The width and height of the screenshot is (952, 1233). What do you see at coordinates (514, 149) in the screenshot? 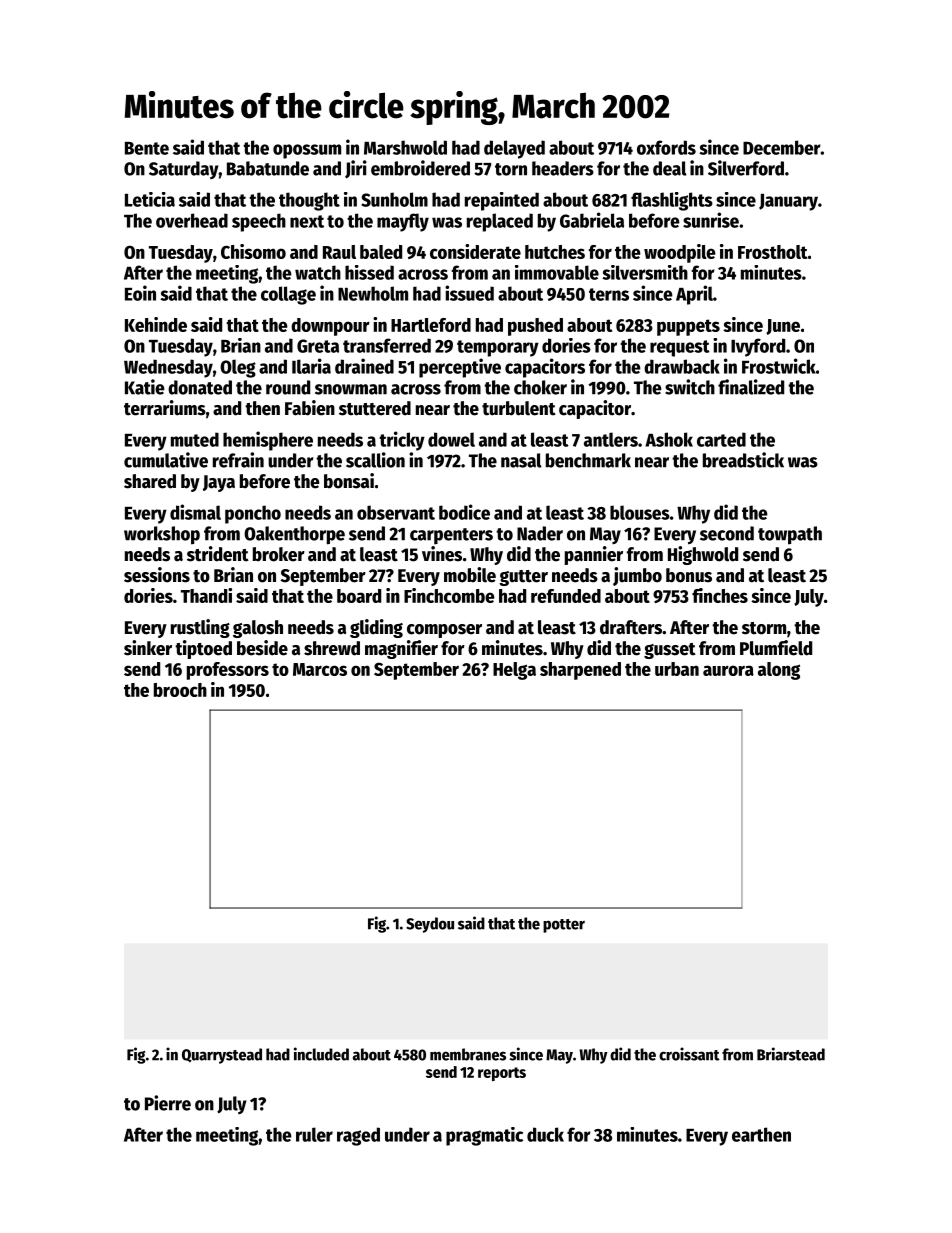
I see `delayed` at bounding box center [514, 149].
